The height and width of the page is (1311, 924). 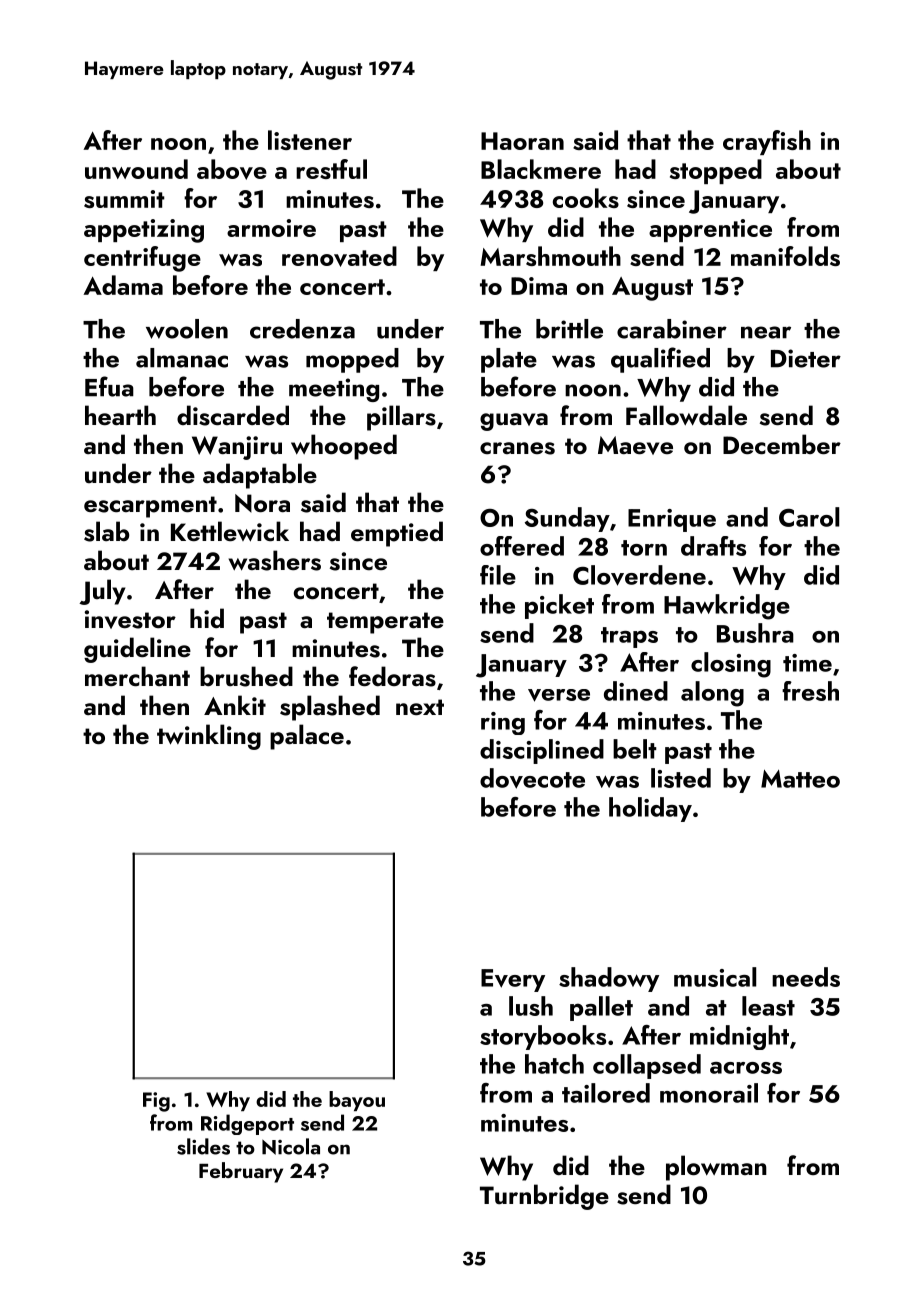 What do you see at coordinates (136, 169) in the page?
I see `unwound` at bounding box center [136, 169].
